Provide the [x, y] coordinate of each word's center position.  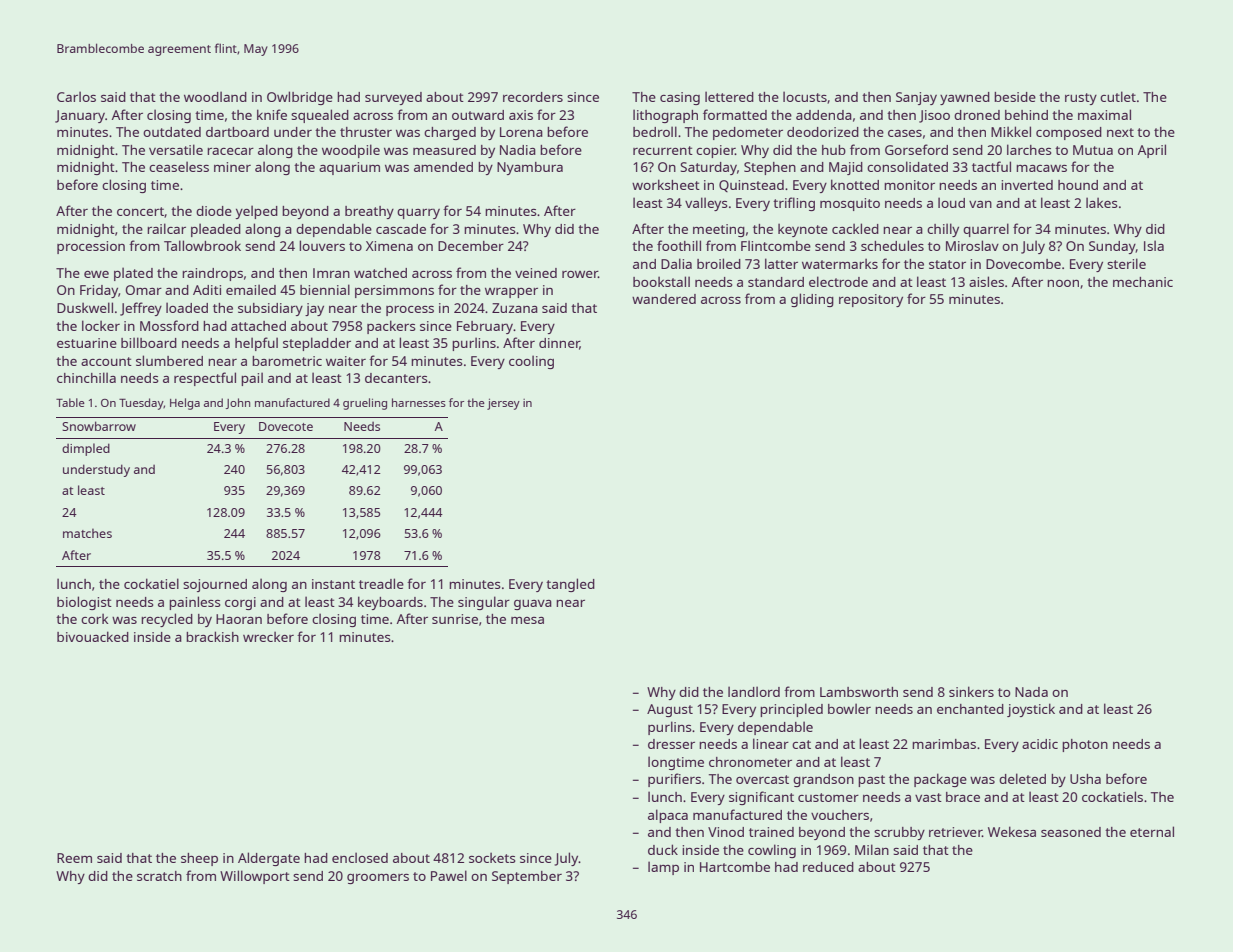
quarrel [986, 230]
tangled [570, 585]
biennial [325, 289]
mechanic [1143, 282]
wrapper [511, 293]
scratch [159, 876]
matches [87, 533]
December [471, 246]
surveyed [393, 98]
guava [533, 605]
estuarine [87, 343]
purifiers [674, 780]
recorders [533, 97]
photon [1085, 745]
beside [1015, 97]
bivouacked [93, 636]
